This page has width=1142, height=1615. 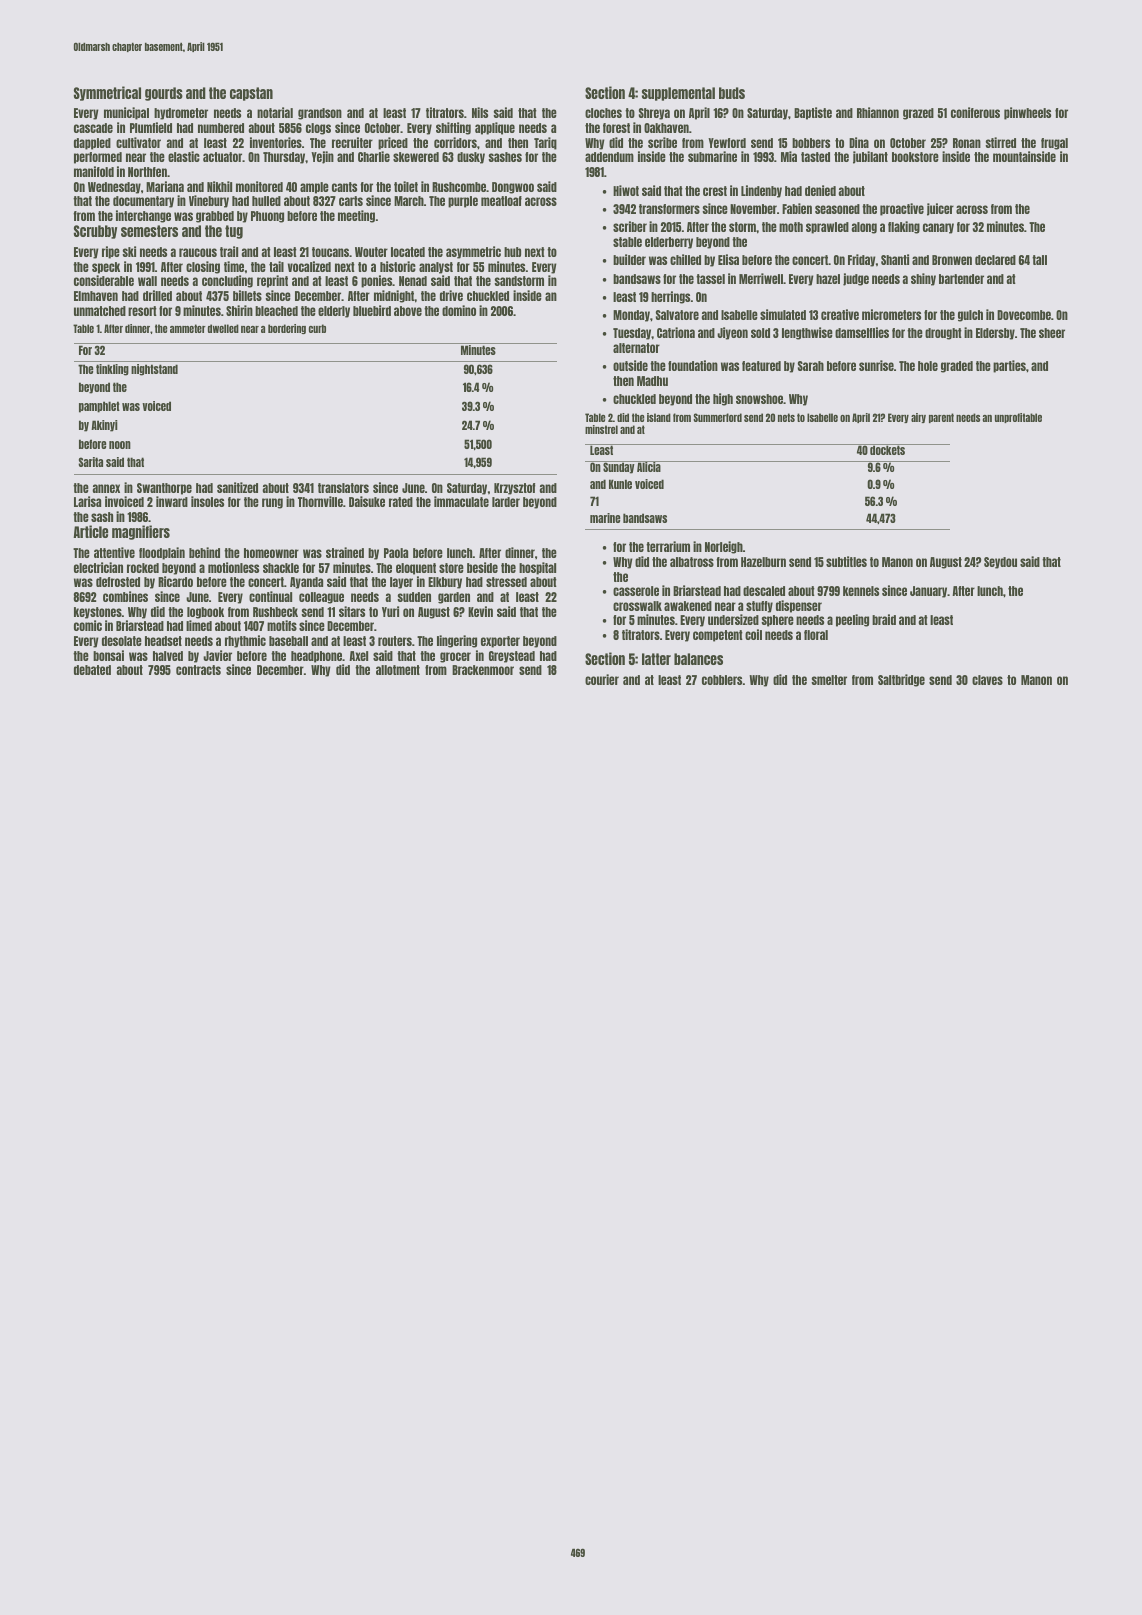 I want to click on claves, so click(x=987, y=680).
